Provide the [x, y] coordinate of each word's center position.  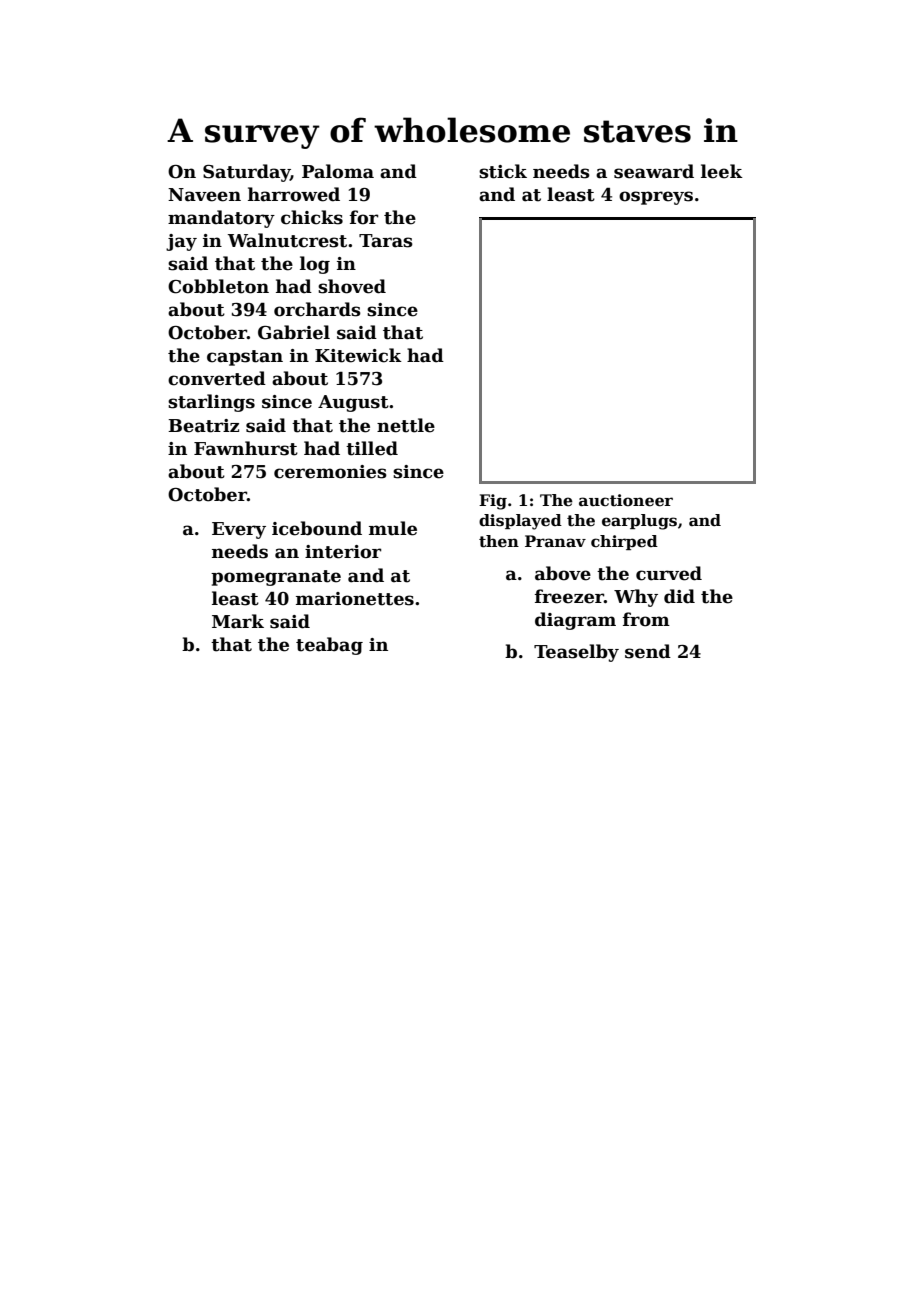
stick [503, 171]
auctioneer [626, 500]
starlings [211, 403]
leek [722, 171]
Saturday [246, 173]
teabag [329, 646]
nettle [406, 425]
